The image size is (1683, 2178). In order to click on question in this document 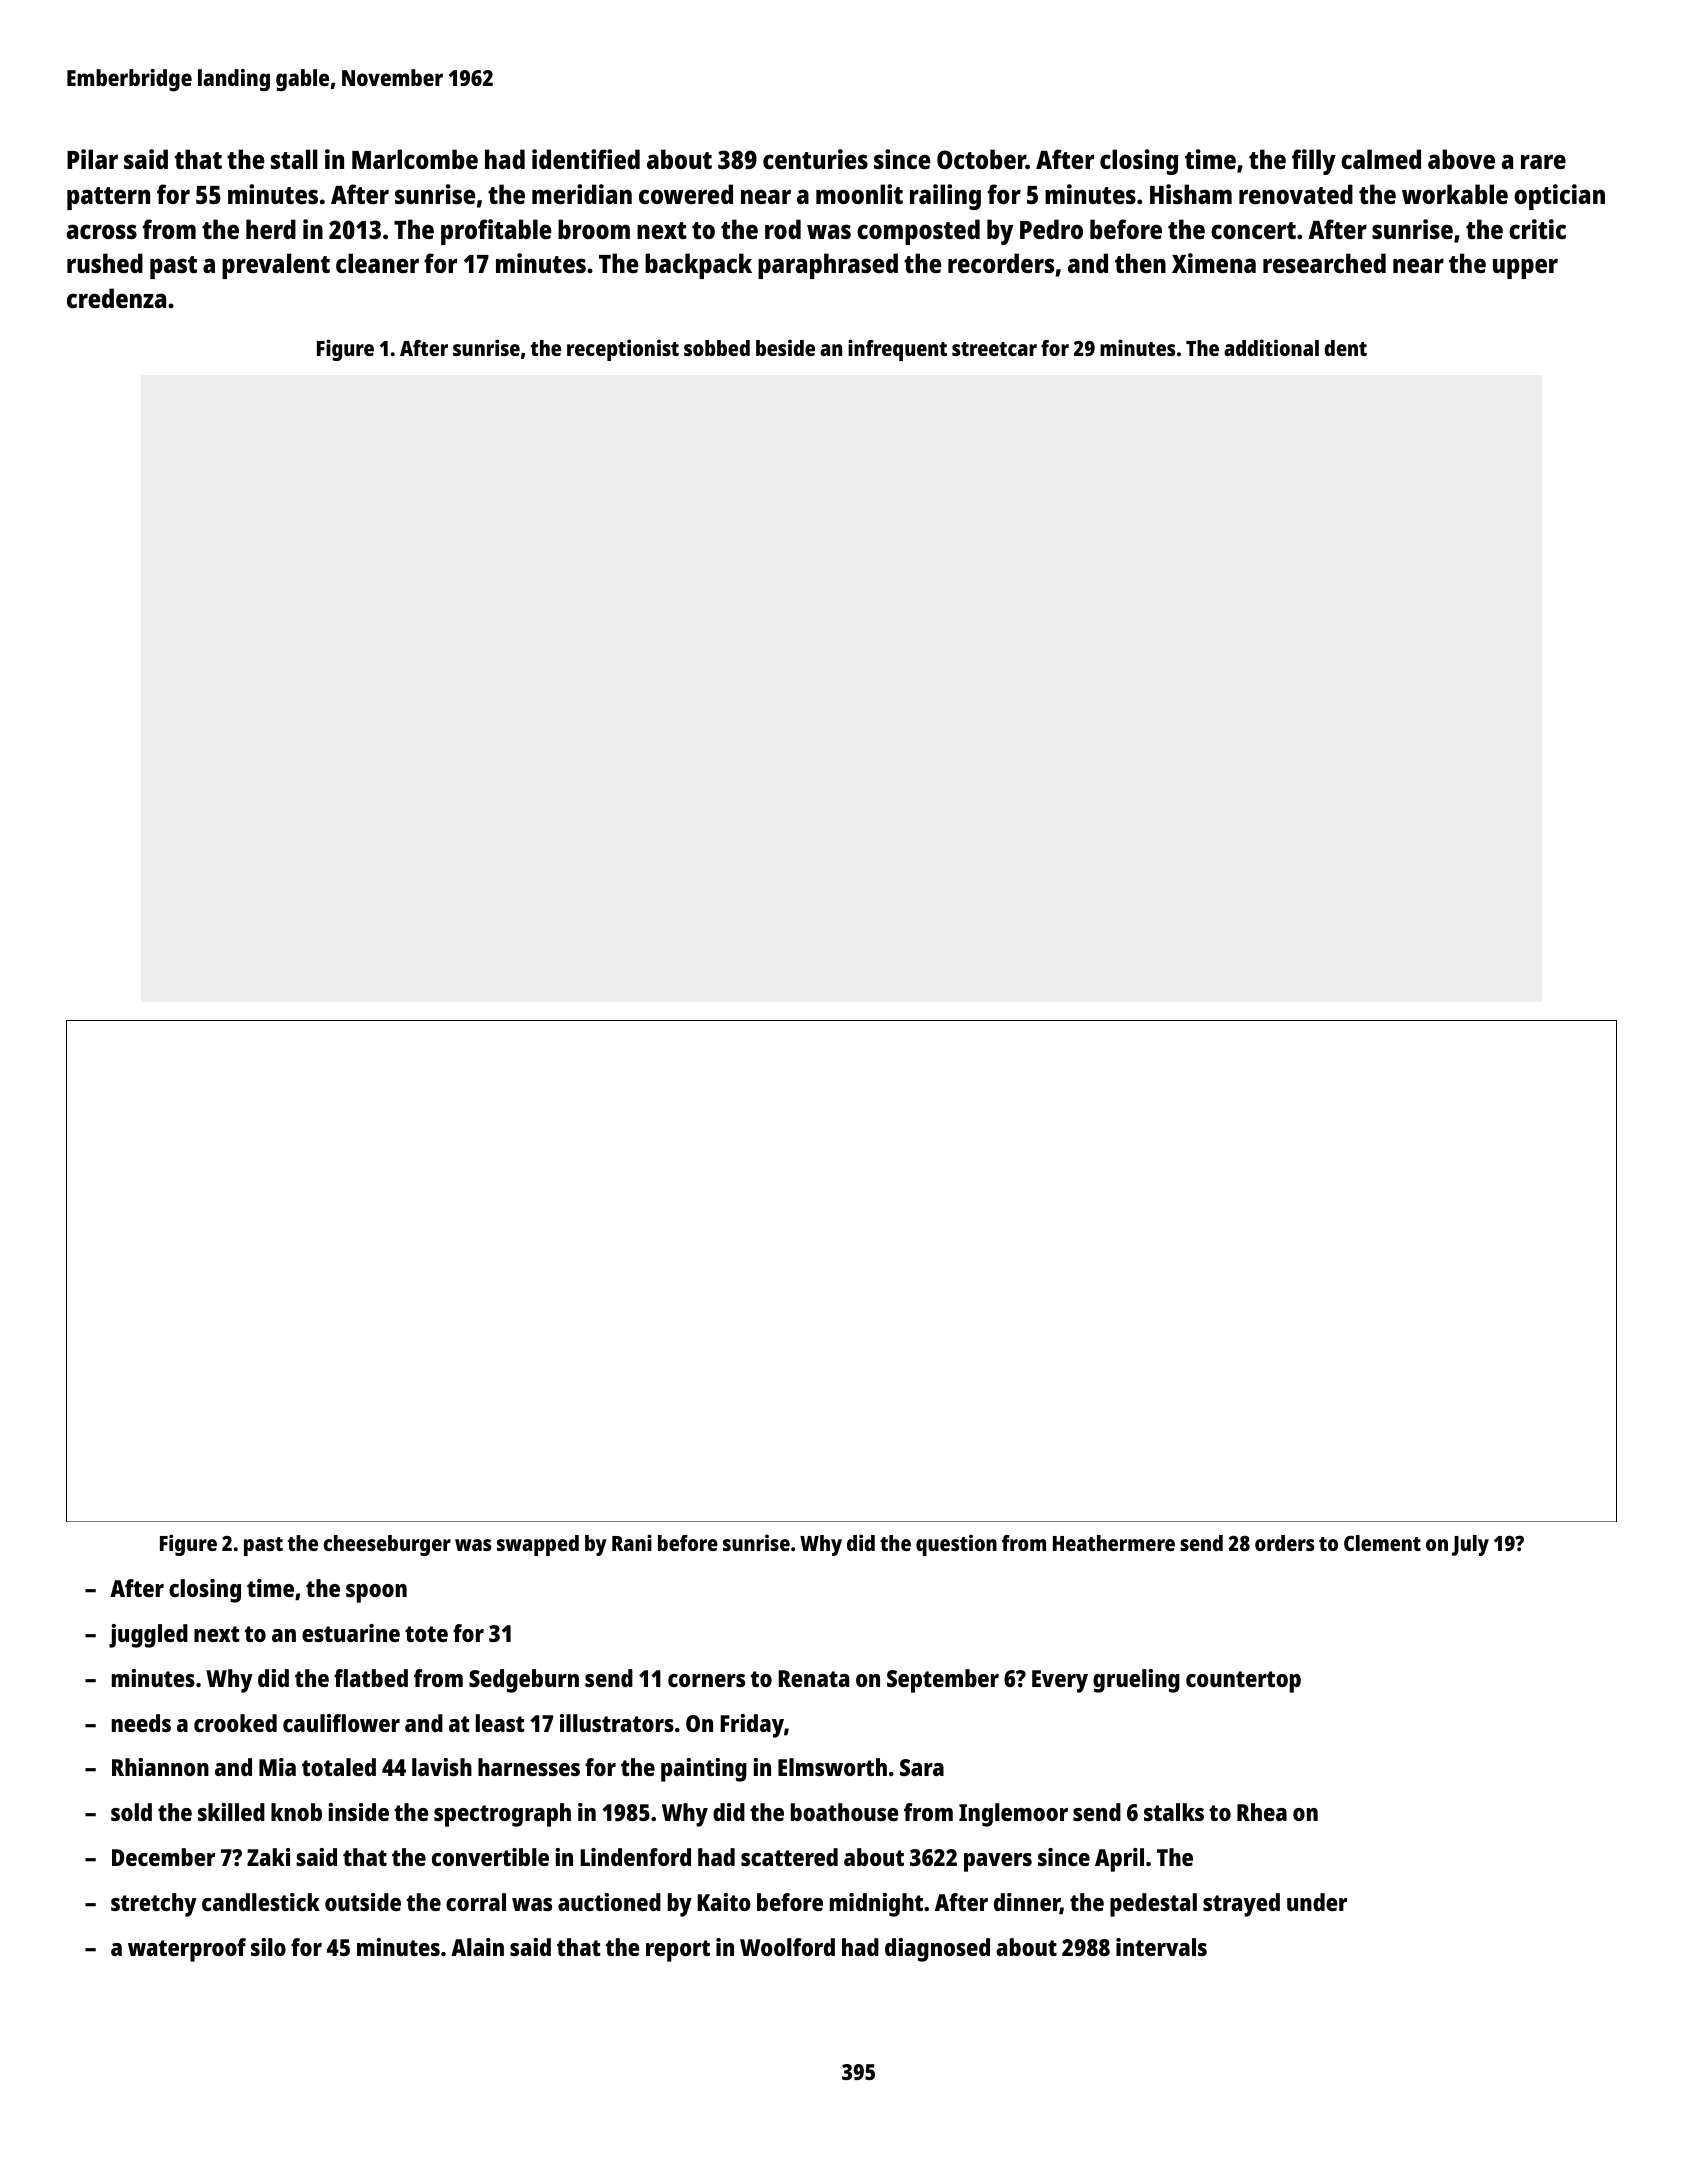, I will do `click(956, 1545)`.
